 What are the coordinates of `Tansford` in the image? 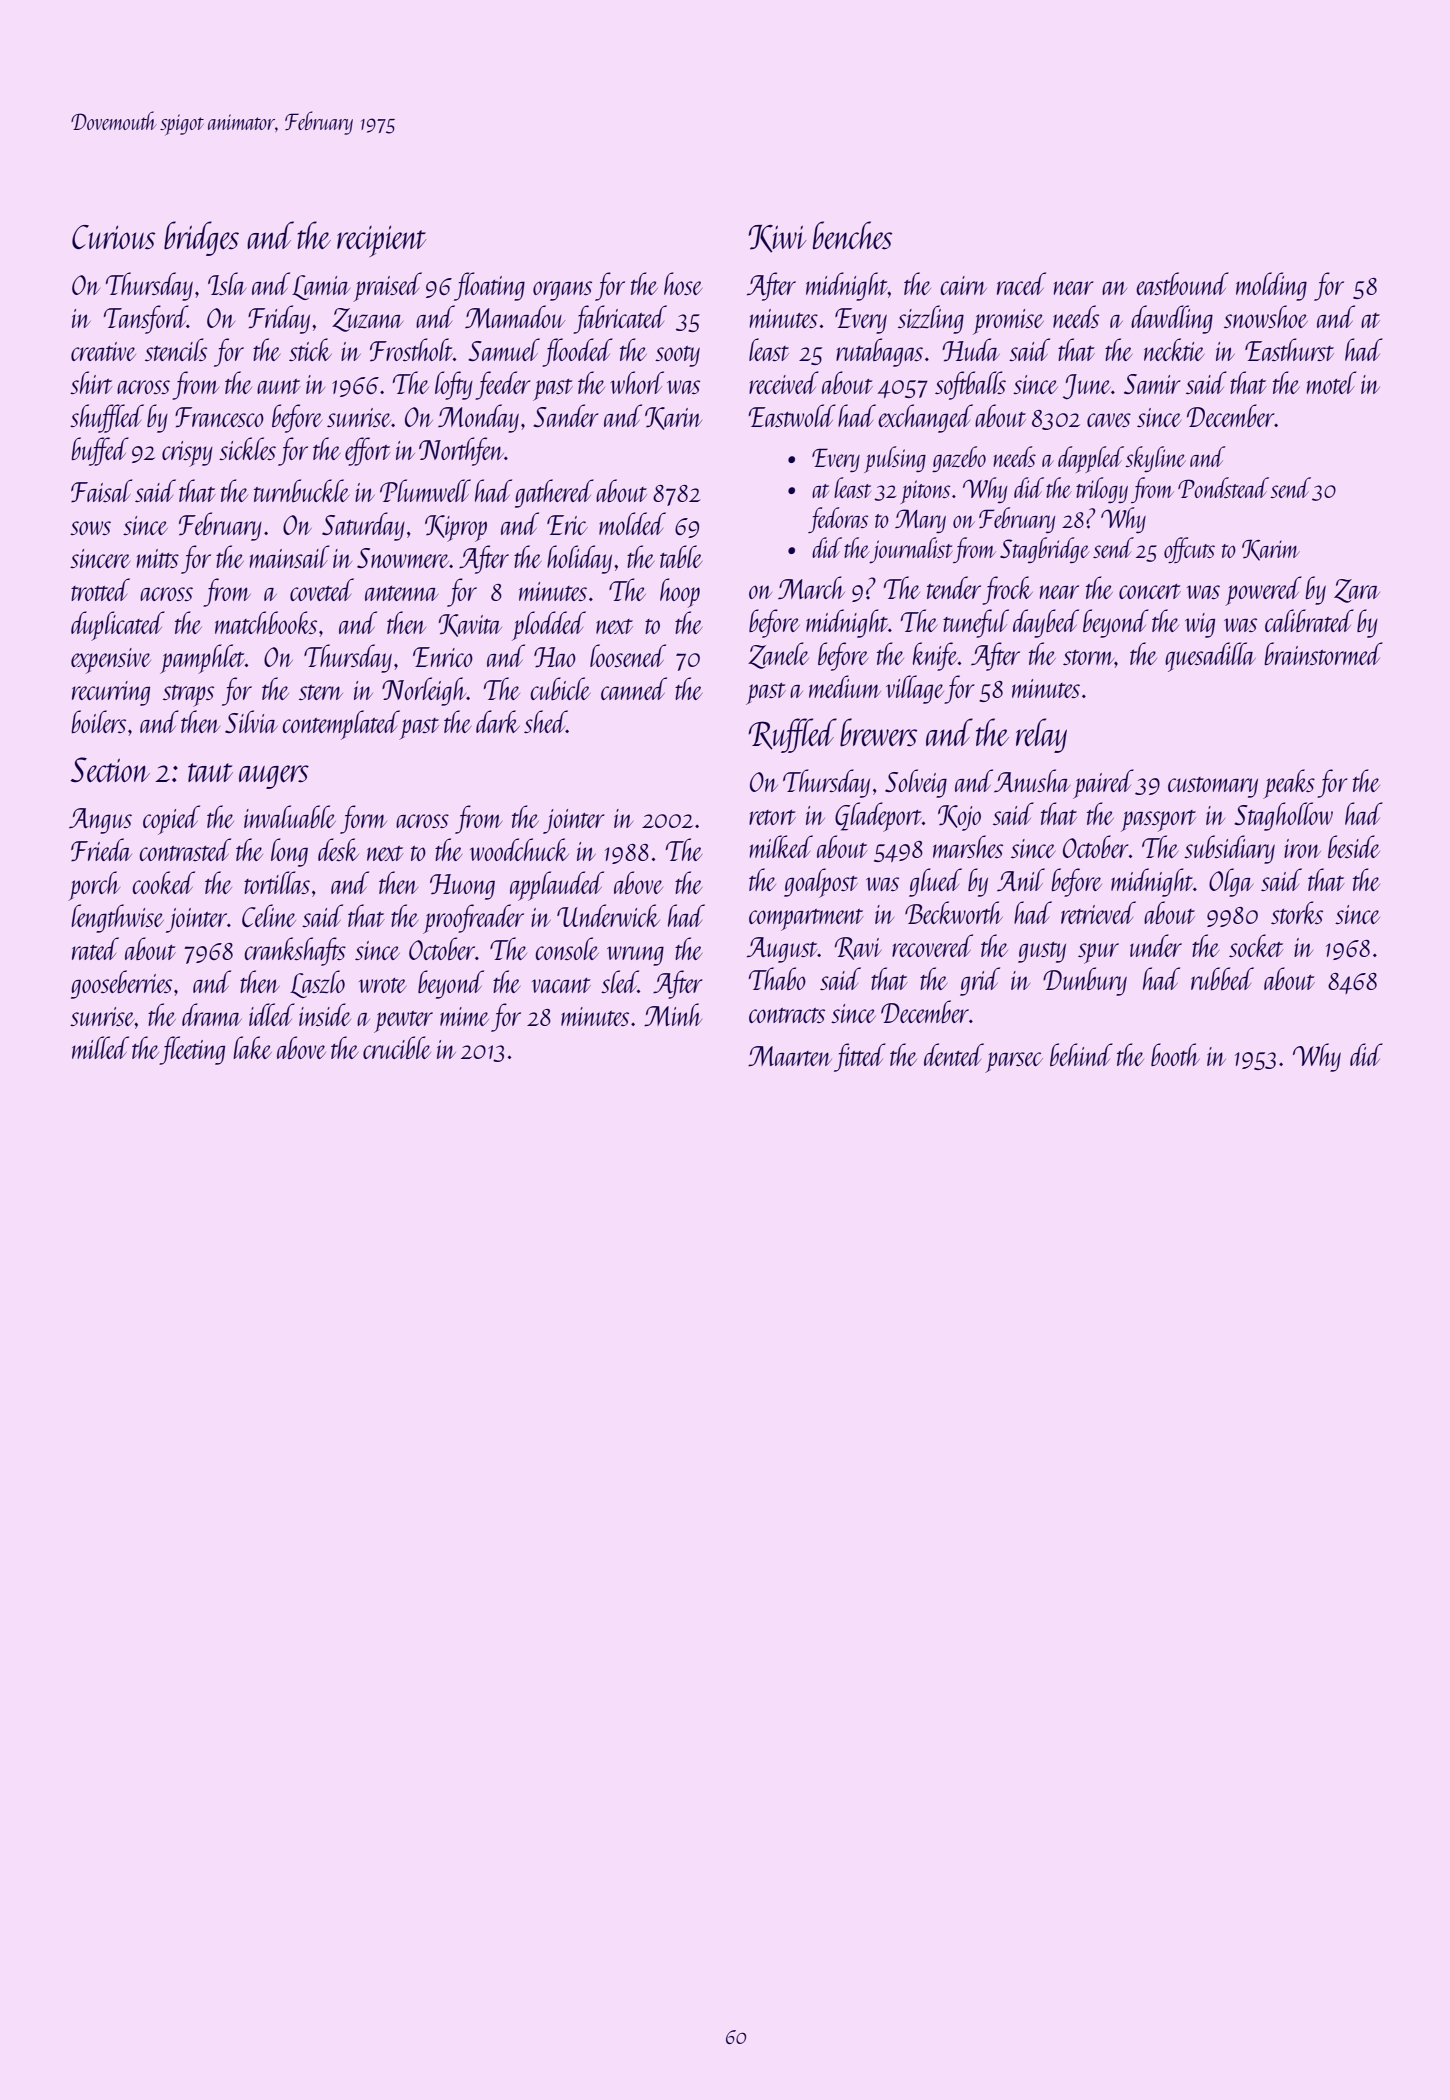 It's located at (146, 319).
